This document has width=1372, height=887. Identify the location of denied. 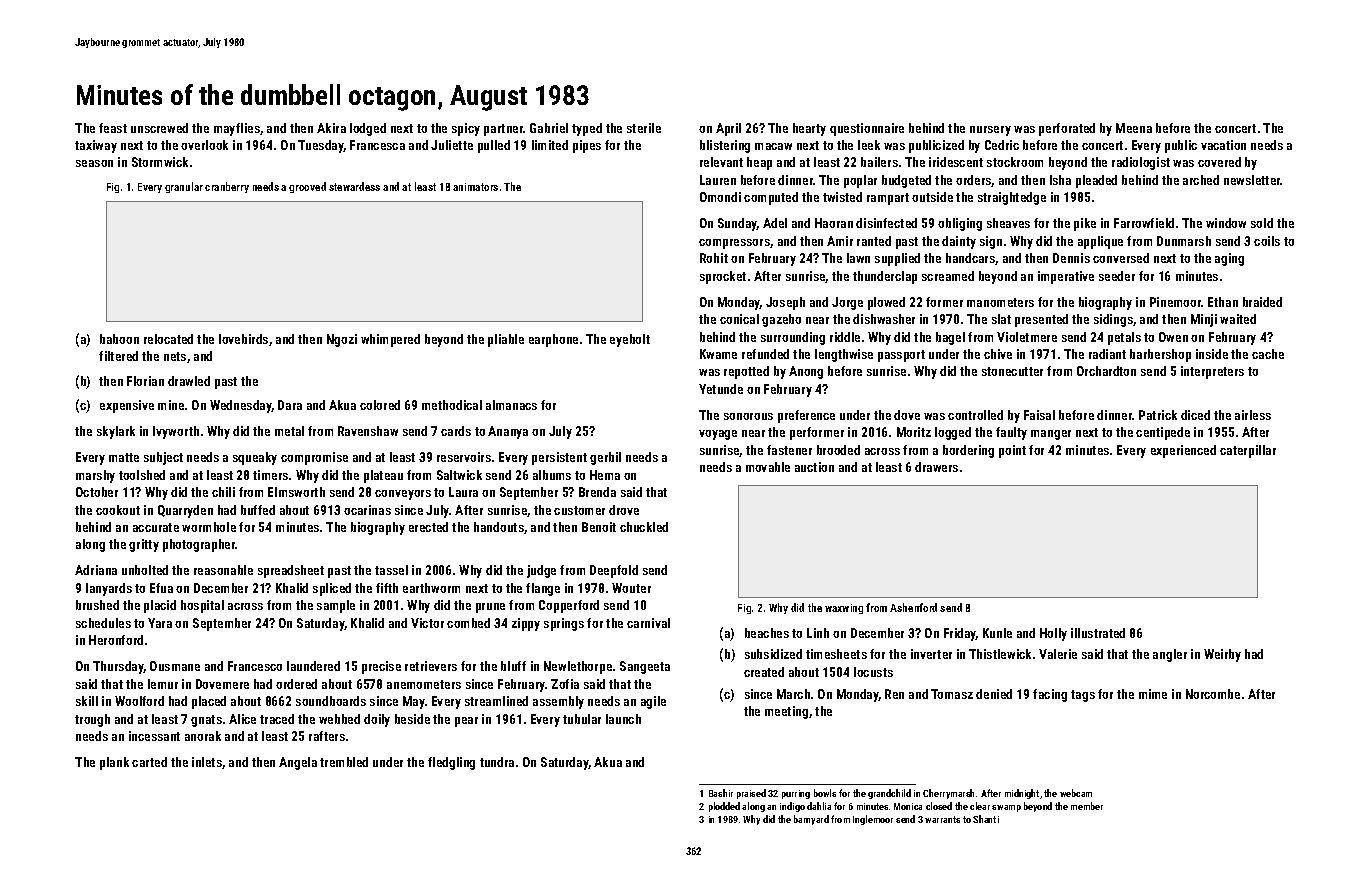
(994, 694).
